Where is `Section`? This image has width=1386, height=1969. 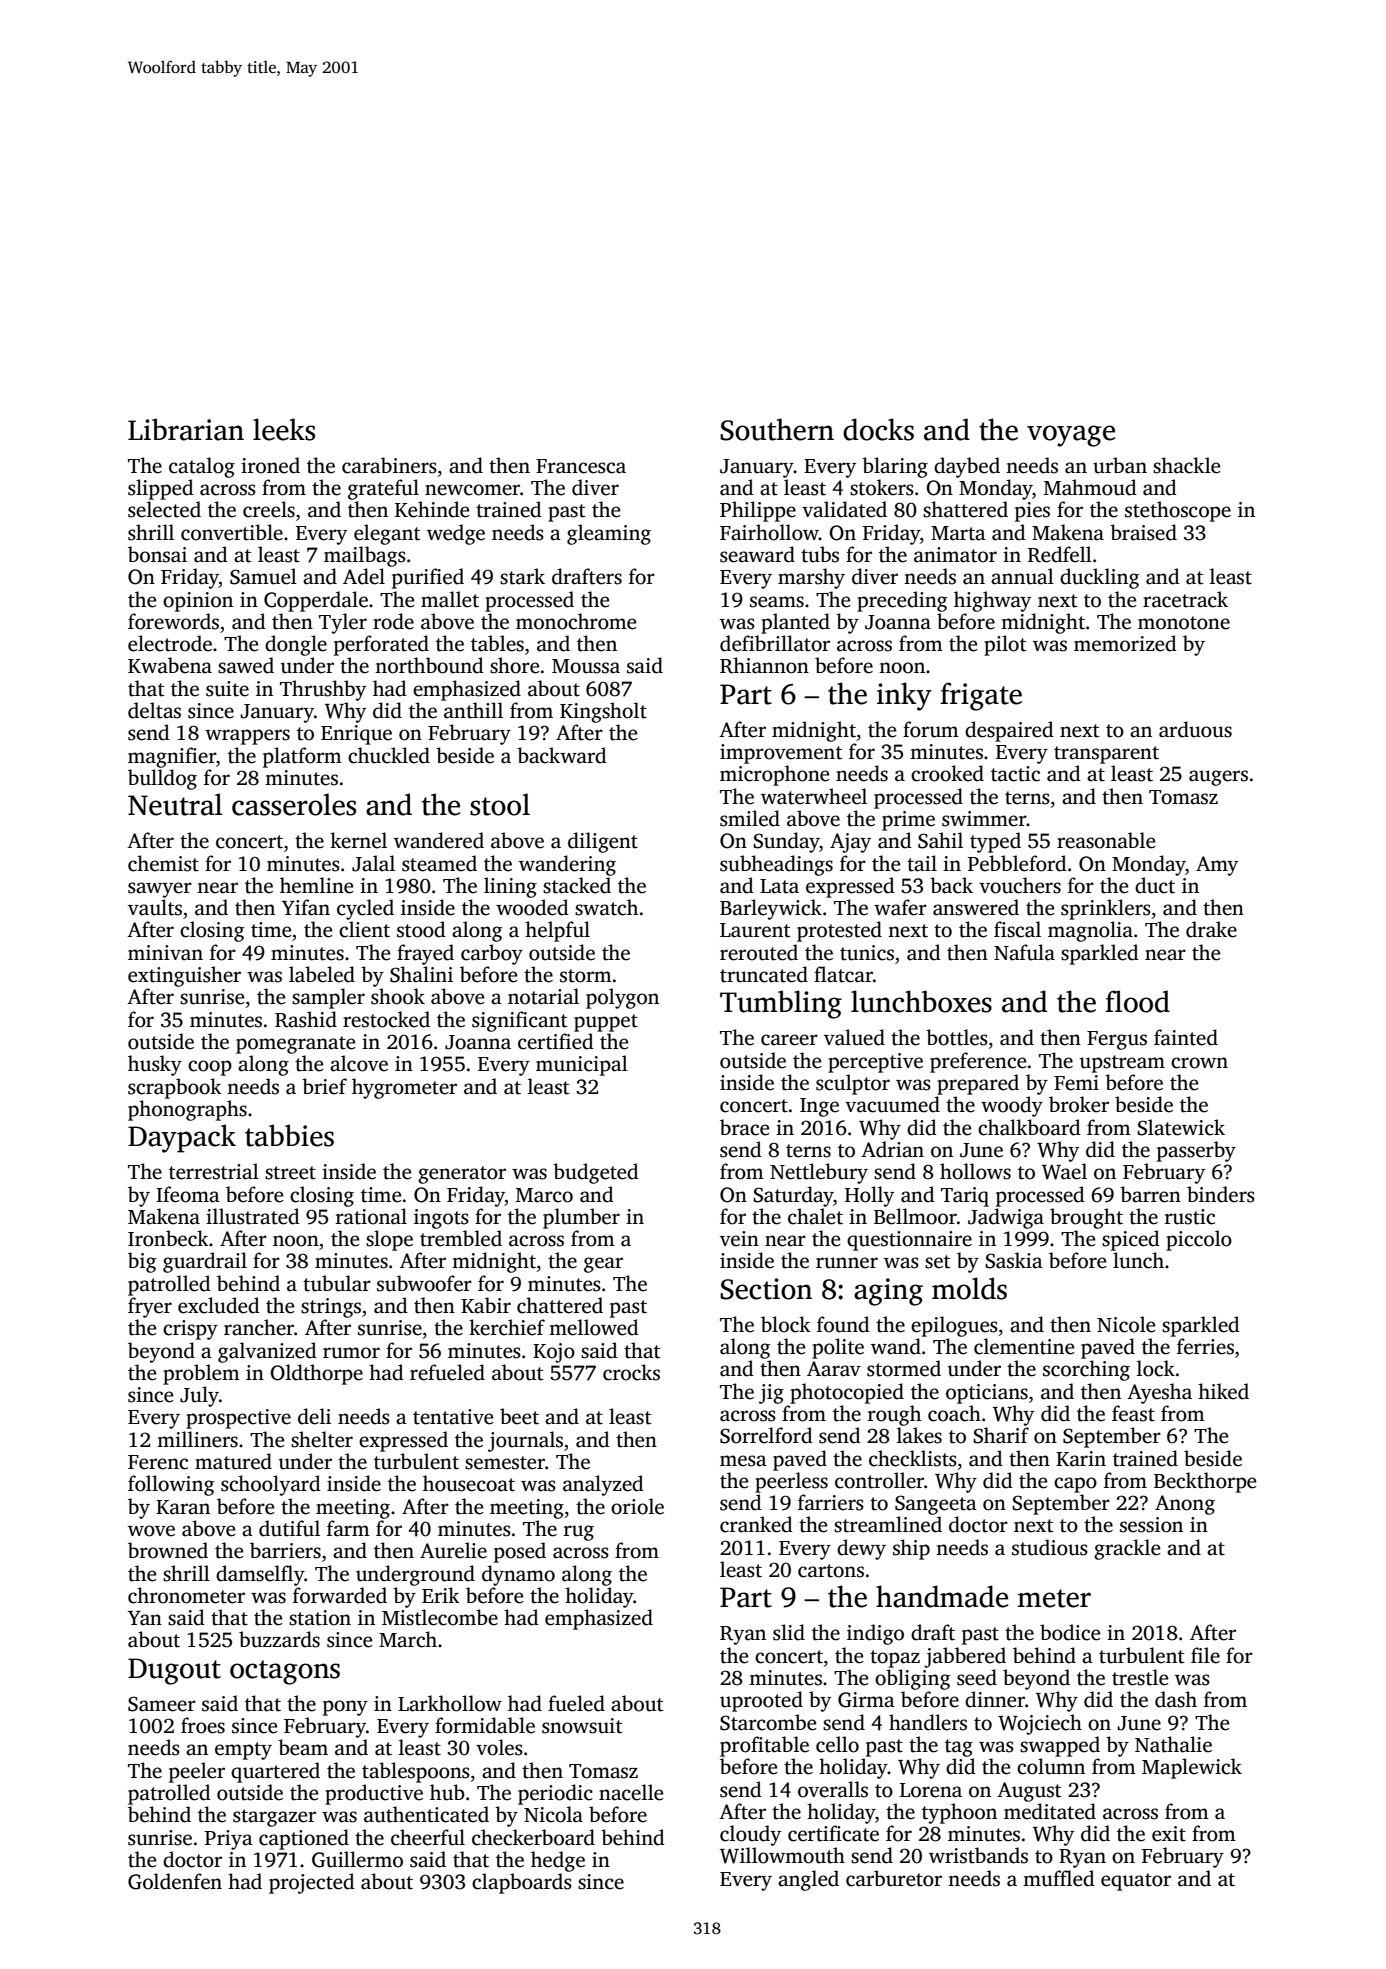
Section is located at coordinates (766, 1289).
